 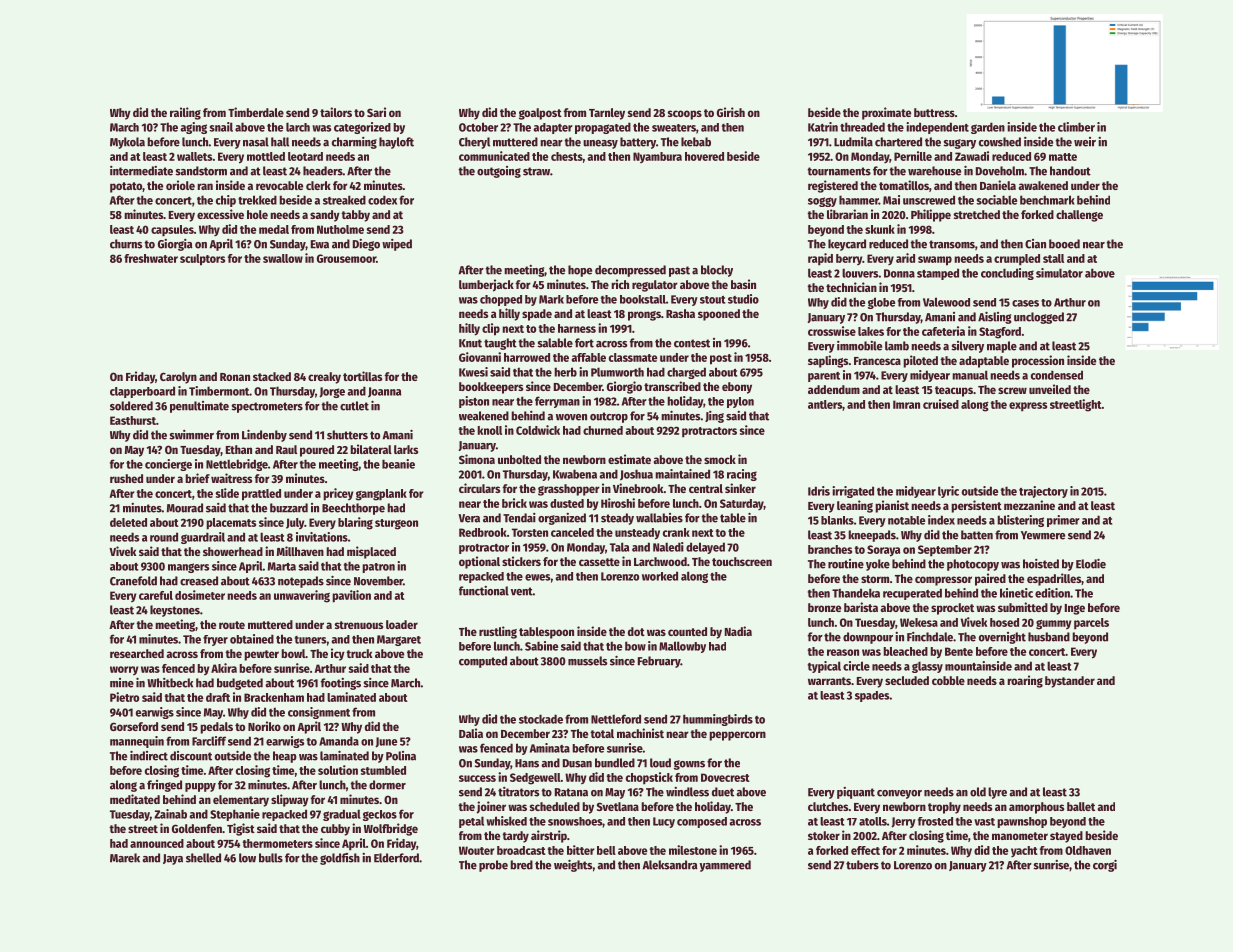 What do you see at coordinates (948, 680) in the screenshot?
I see `cobble` at bounding box center [948, 680].
